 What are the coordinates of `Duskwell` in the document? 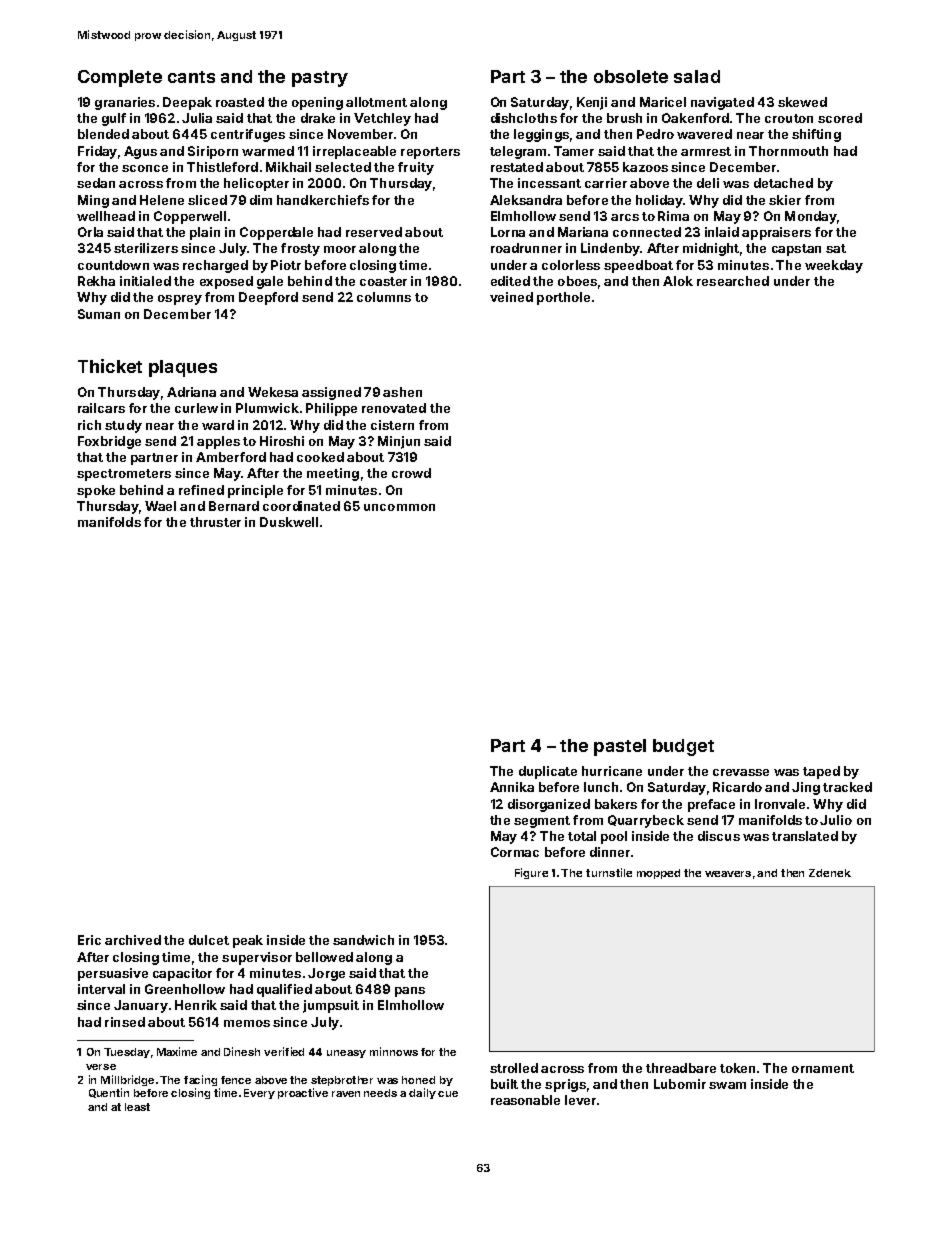 It's located at (289, 522).
